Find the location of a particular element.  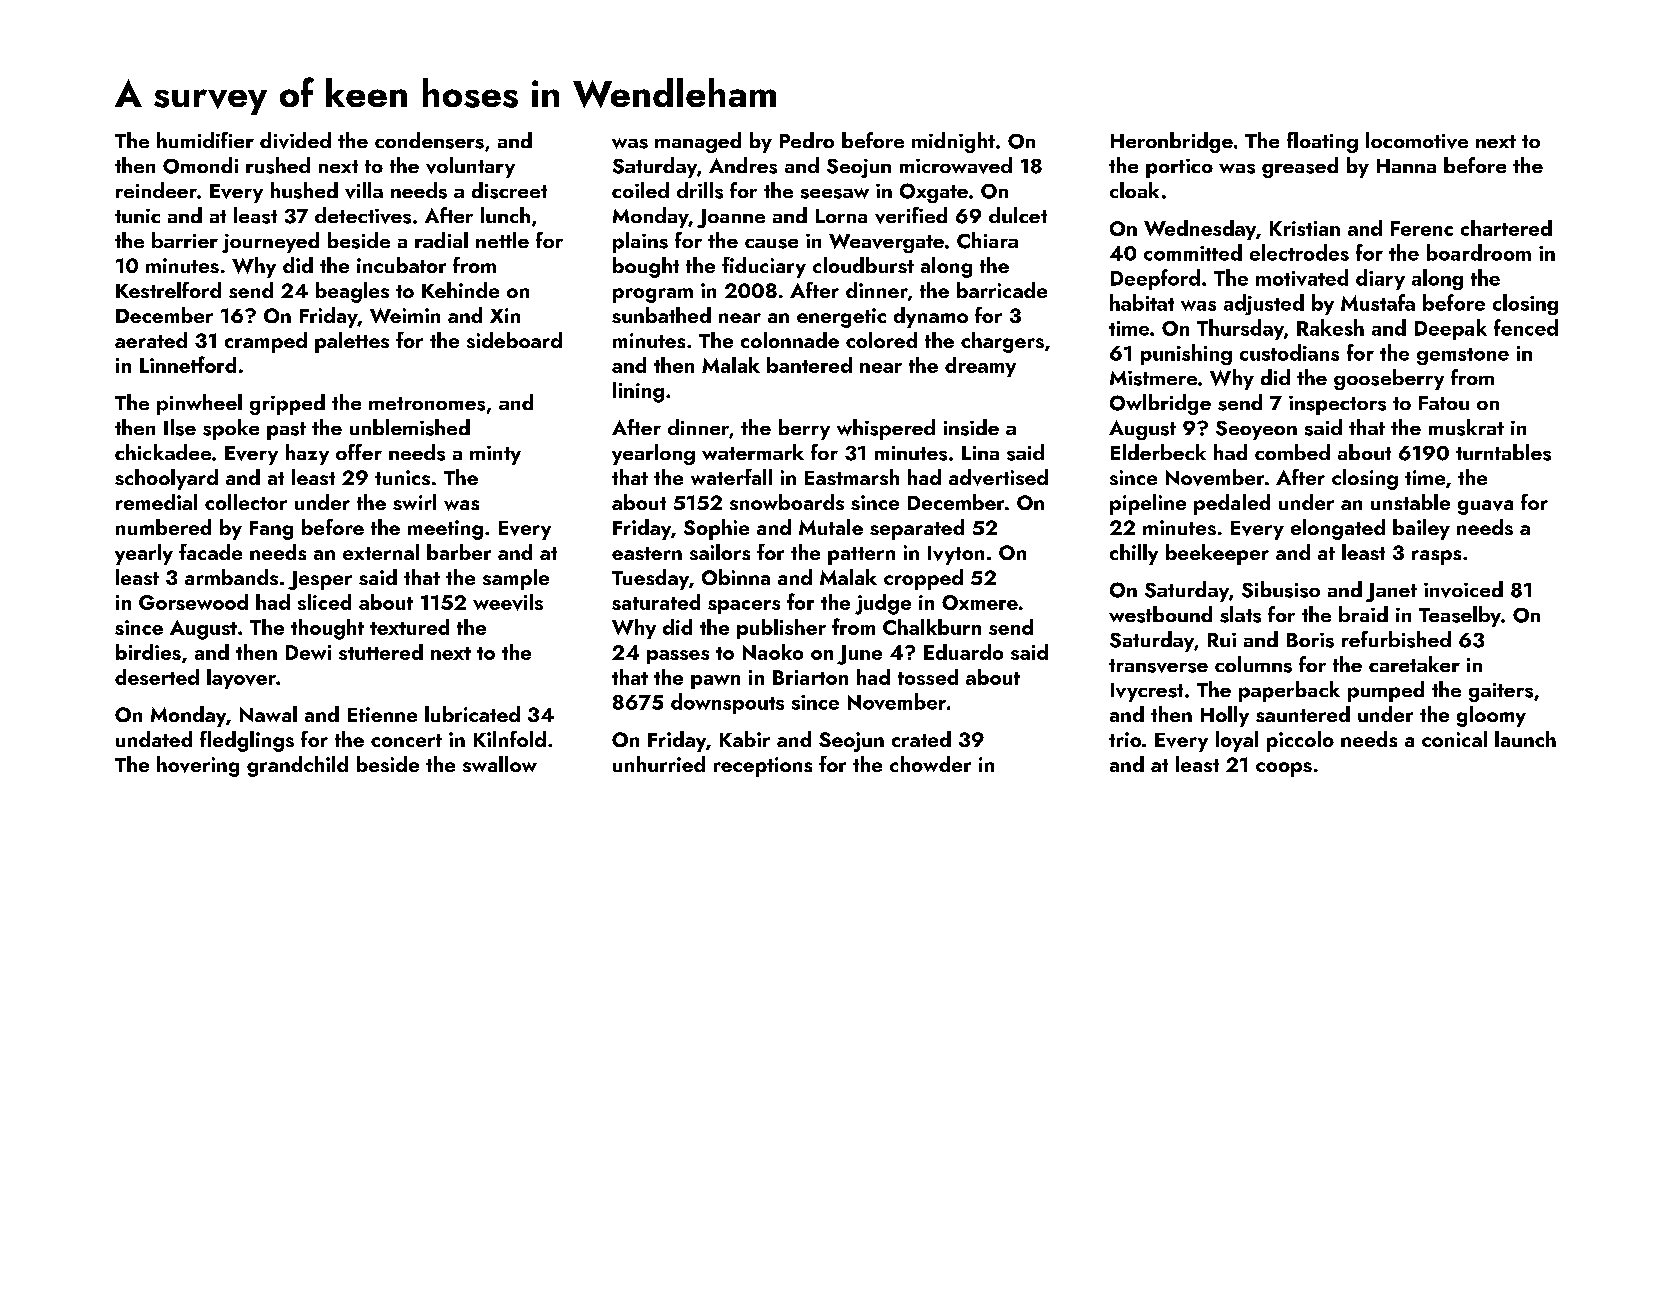

unhurried is located at coordinates (659, 764).
